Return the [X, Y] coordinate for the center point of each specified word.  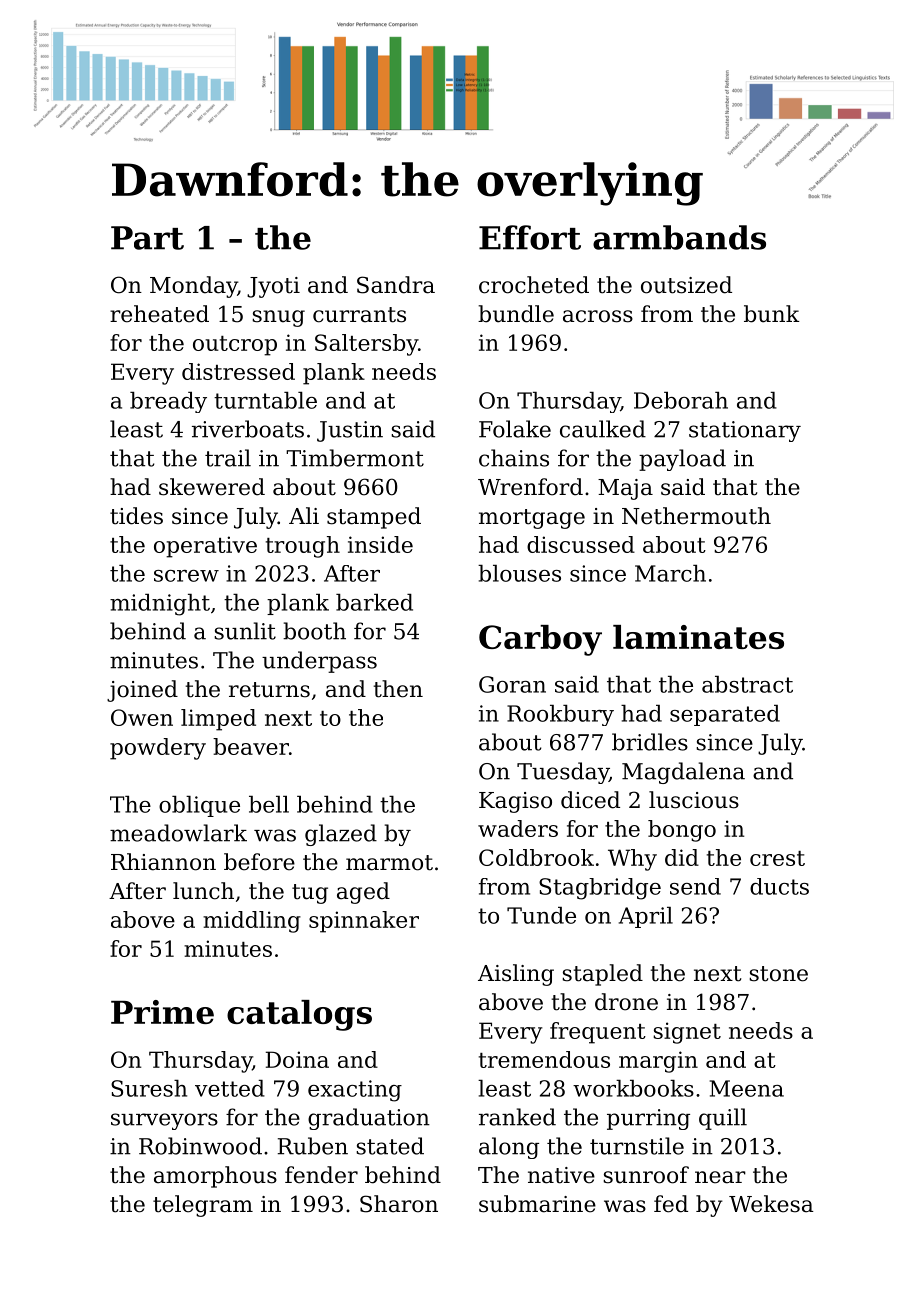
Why [632, 860]
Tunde [541, 915]
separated [725, 715]
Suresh [149, 1088]
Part [147, 238]
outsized [686, 285]
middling [252, 922]
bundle [516, 314]
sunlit [245, 631]
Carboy [540, 640]
